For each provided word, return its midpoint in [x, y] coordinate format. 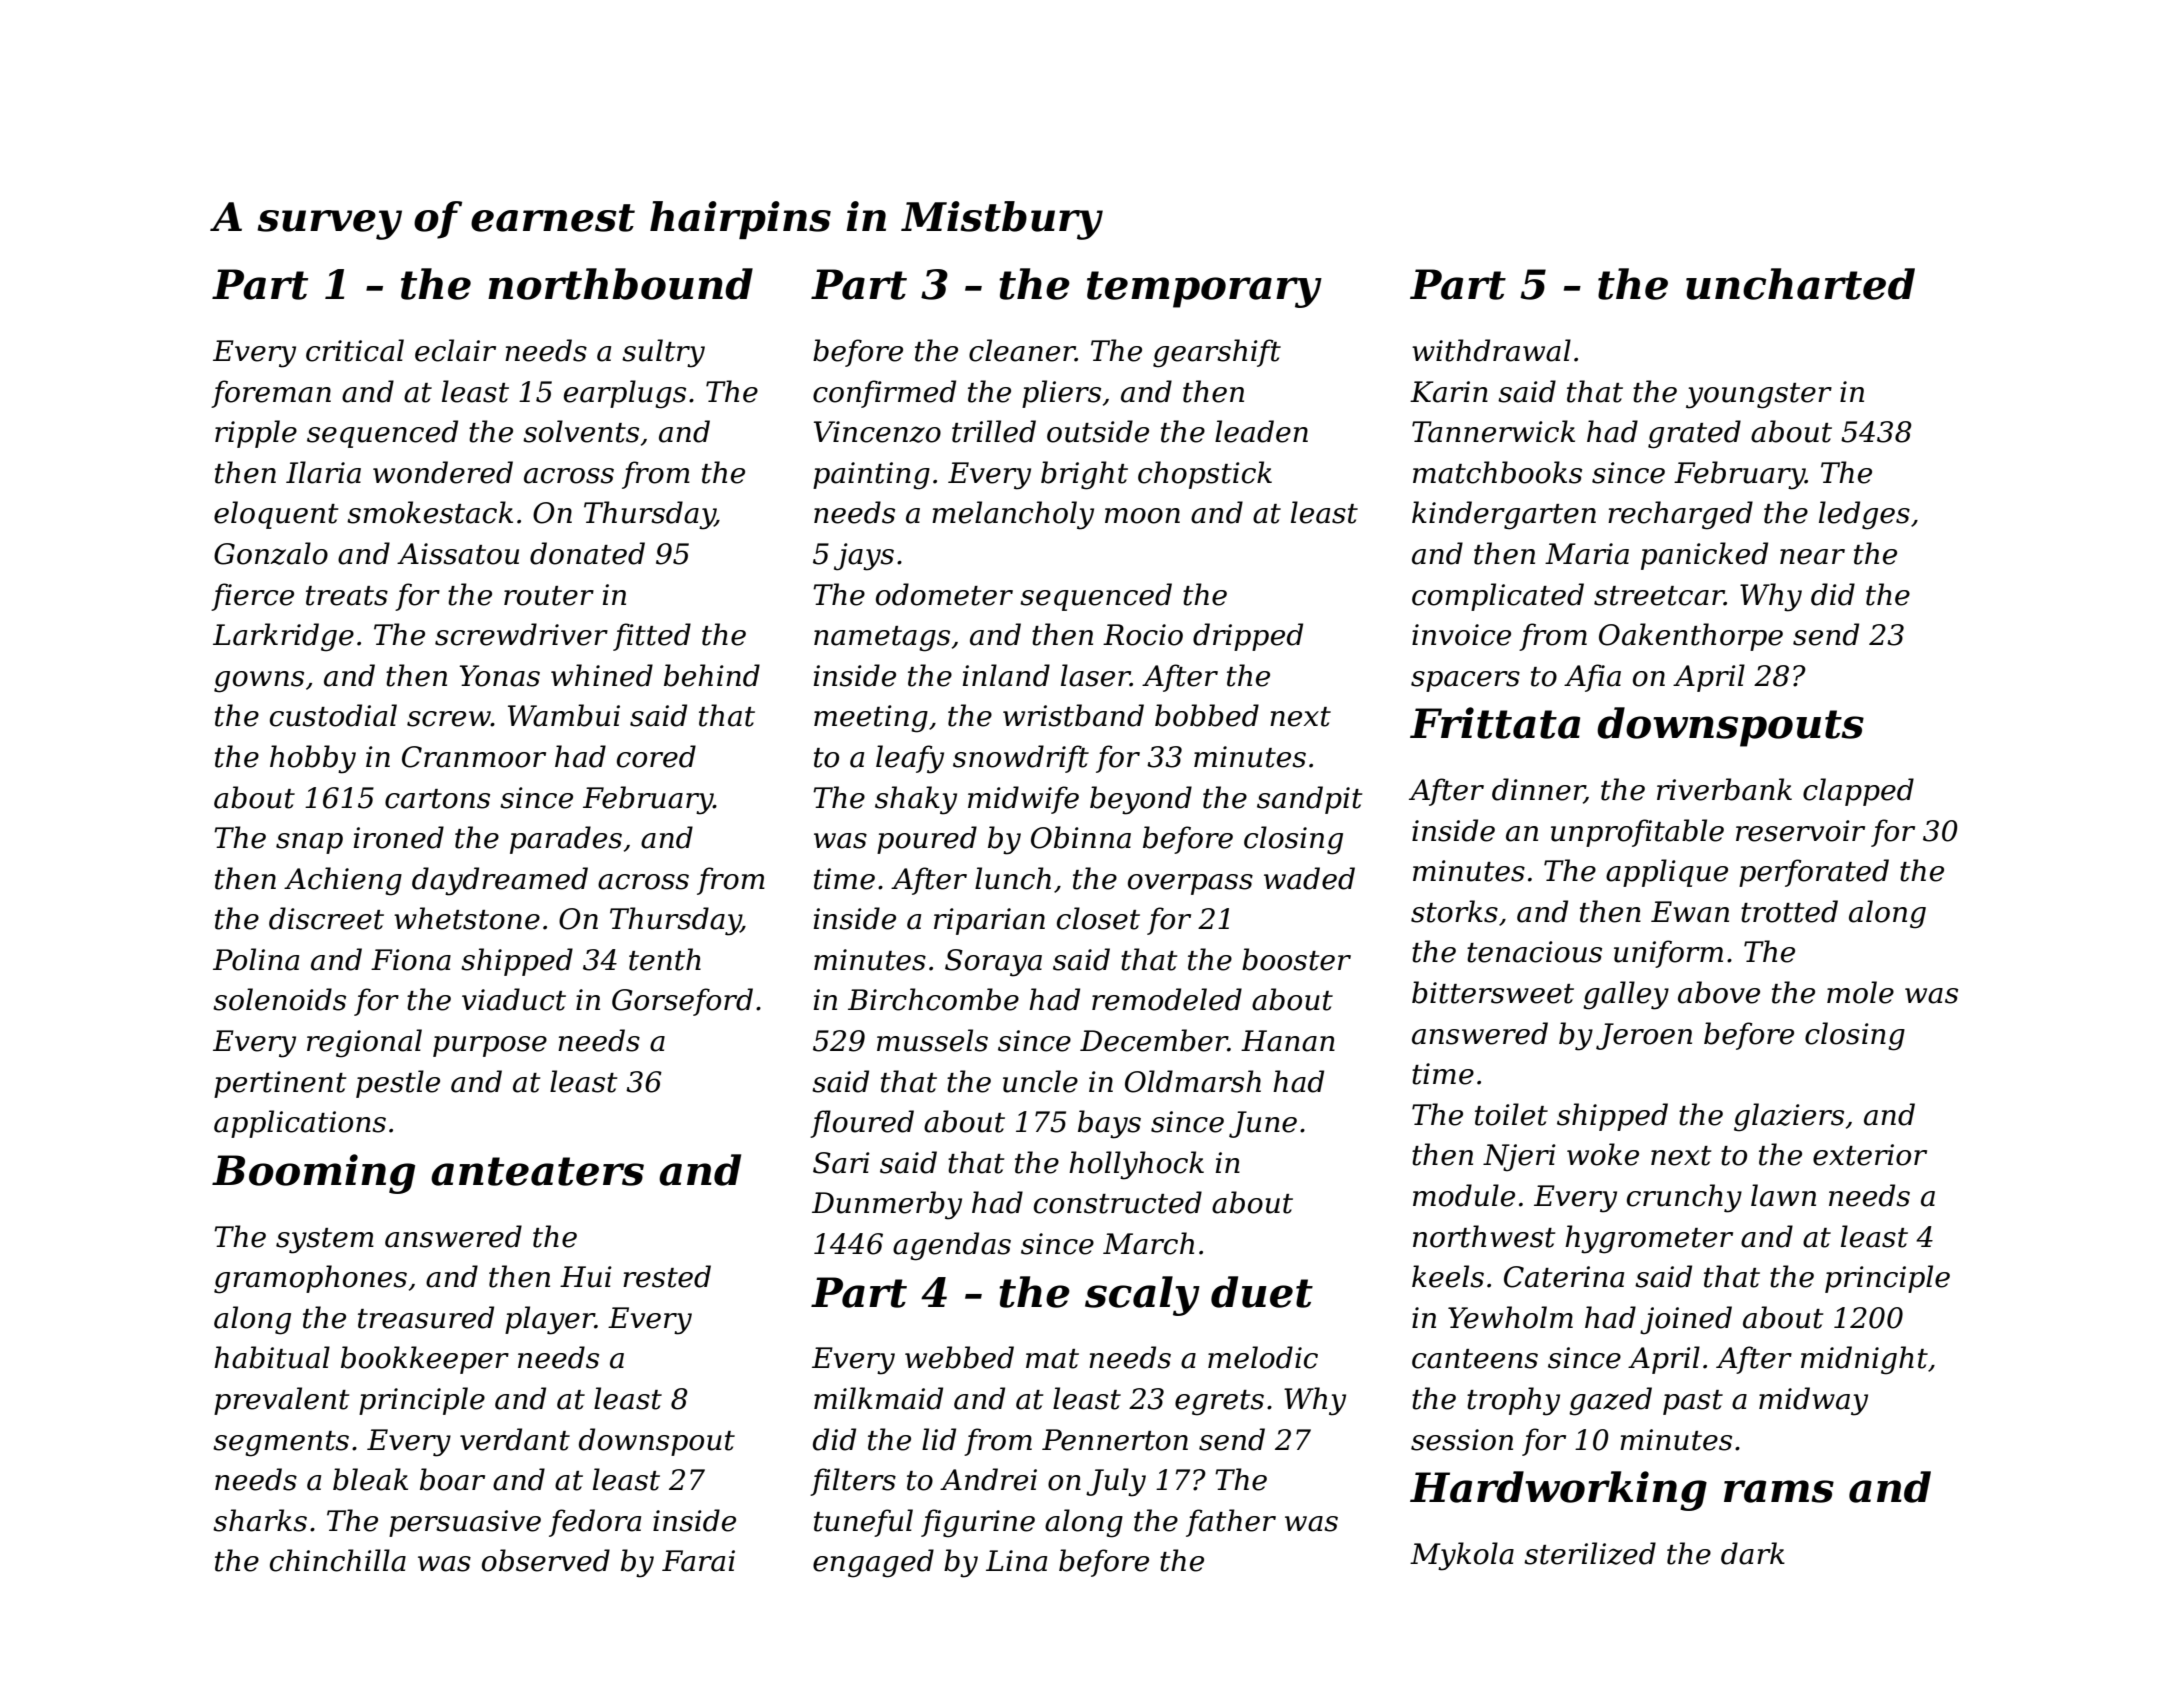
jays [864, 557]
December [1154, 1040]
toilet [1511, 1114]
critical [355, 350]
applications [300, 1124]
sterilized [1590, 1553]
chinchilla [338, 1560]
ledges [1864, 515]
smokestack [430, 512]
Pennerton [1115, 1440]
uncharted [1800, 284]
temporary [1204, 289]
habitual [272, 1357]
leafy [910, 759]
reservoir [1800, 831]
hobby [313, 759]
